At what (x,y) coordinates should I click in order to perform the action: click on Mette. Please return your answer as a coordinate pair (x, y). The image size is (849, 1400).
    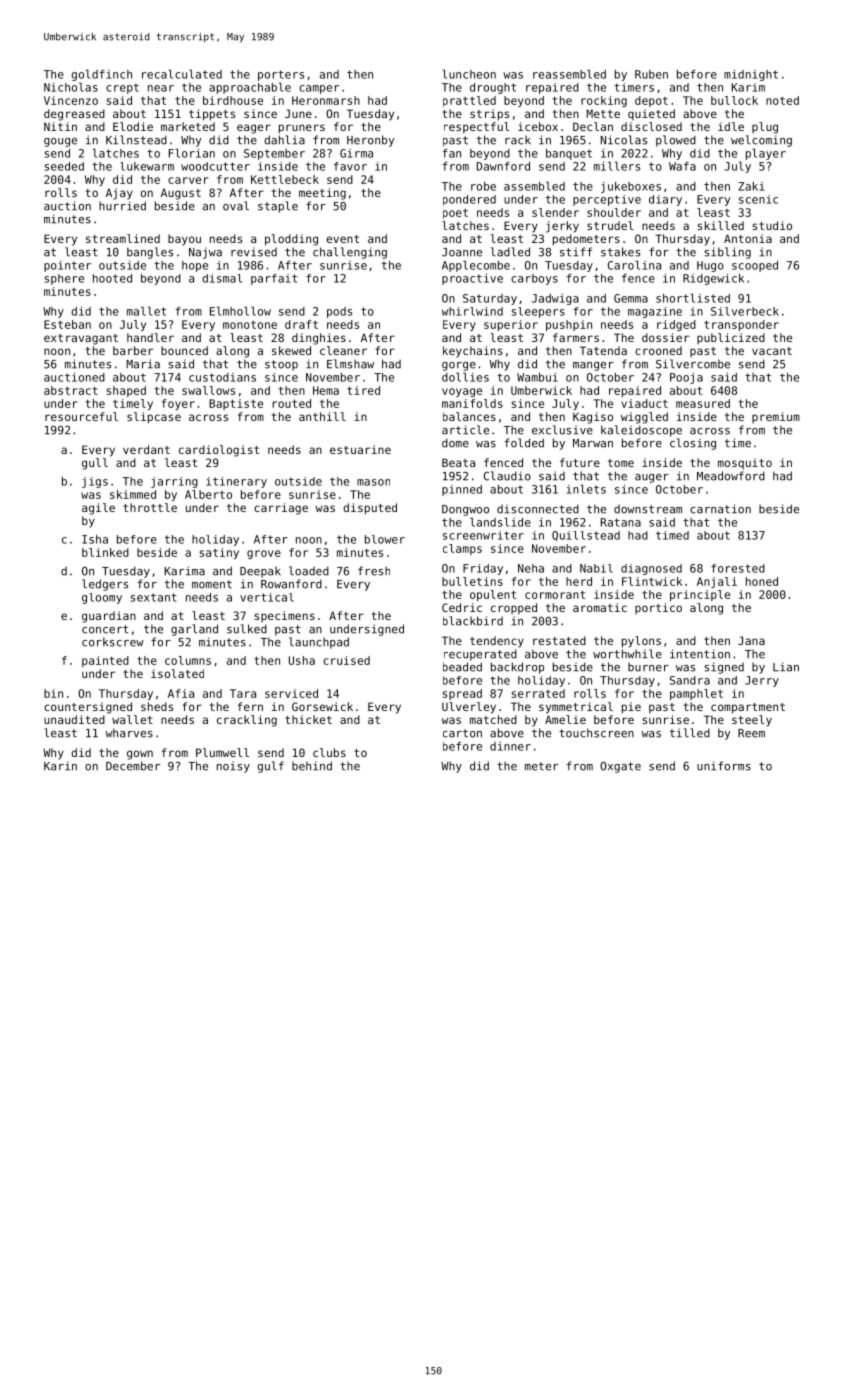
    Looking at the image, I should click on (603, 113).
